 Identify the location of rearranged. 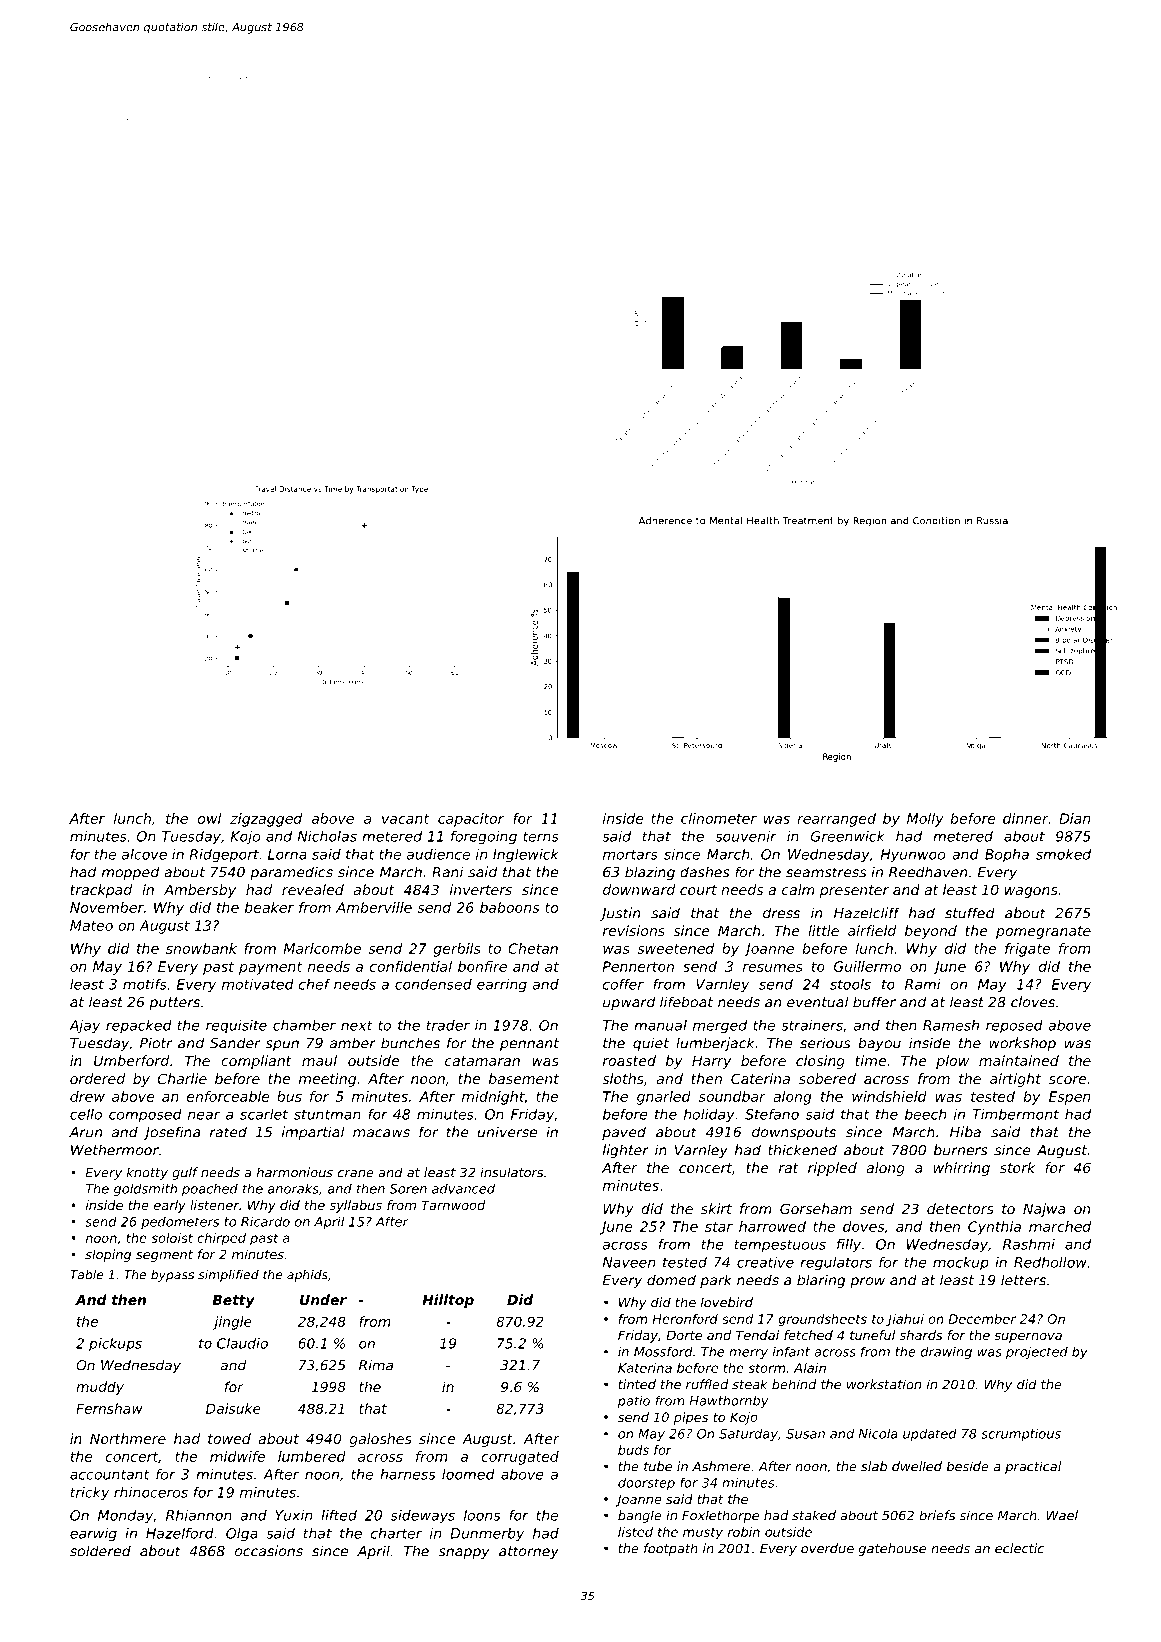
(836, 820).
